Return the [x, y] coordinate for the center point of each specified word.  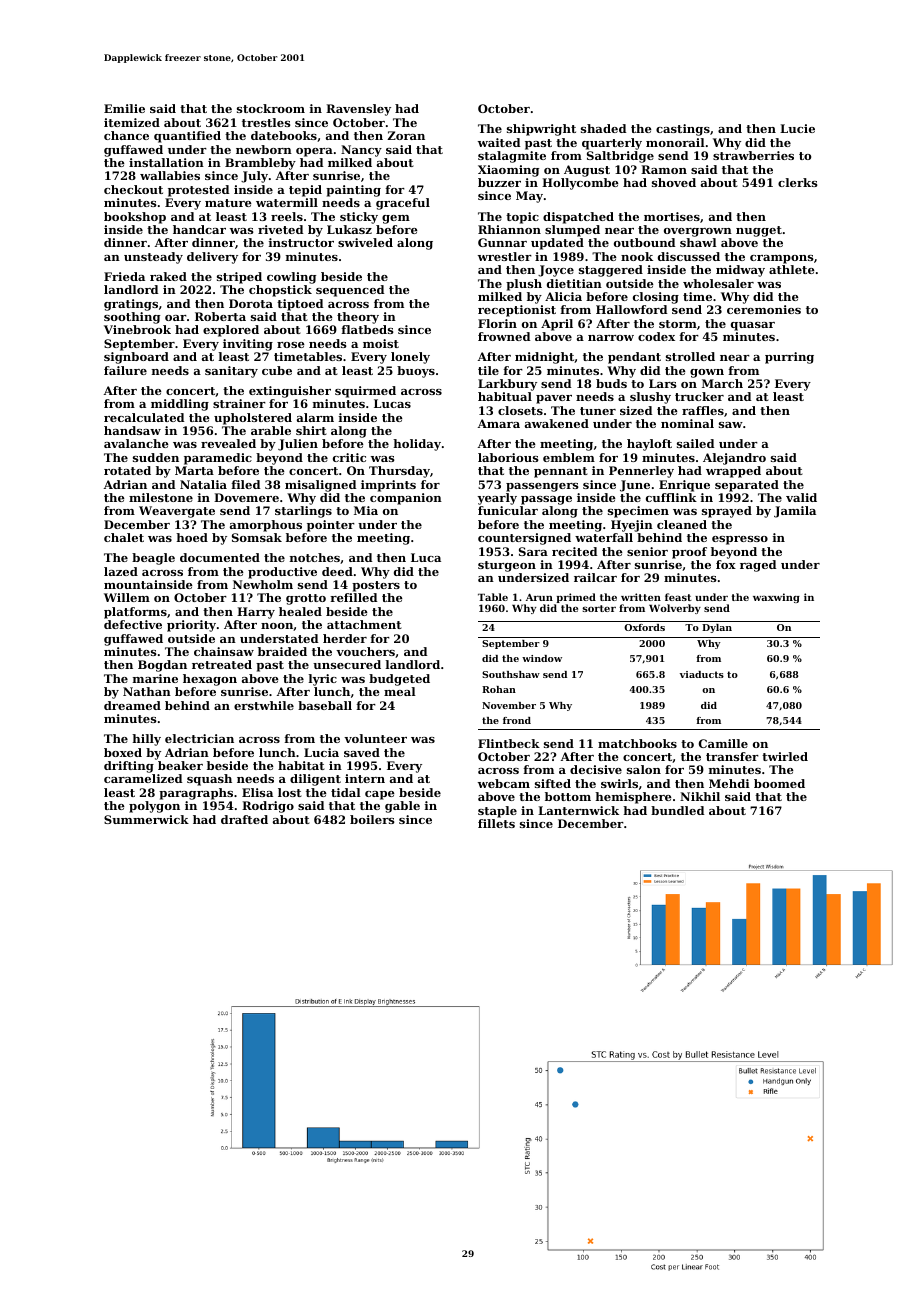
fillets [496, 823]
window [542, 658]
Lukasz [349, 229]
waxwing [776, 598]
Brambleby [260, 164]
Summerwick [146, 819]
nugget [759, 231]
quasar [753, 326]
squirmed [365, 392]
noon [277, 626]
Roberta [220, 316]
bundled [677, 810]
